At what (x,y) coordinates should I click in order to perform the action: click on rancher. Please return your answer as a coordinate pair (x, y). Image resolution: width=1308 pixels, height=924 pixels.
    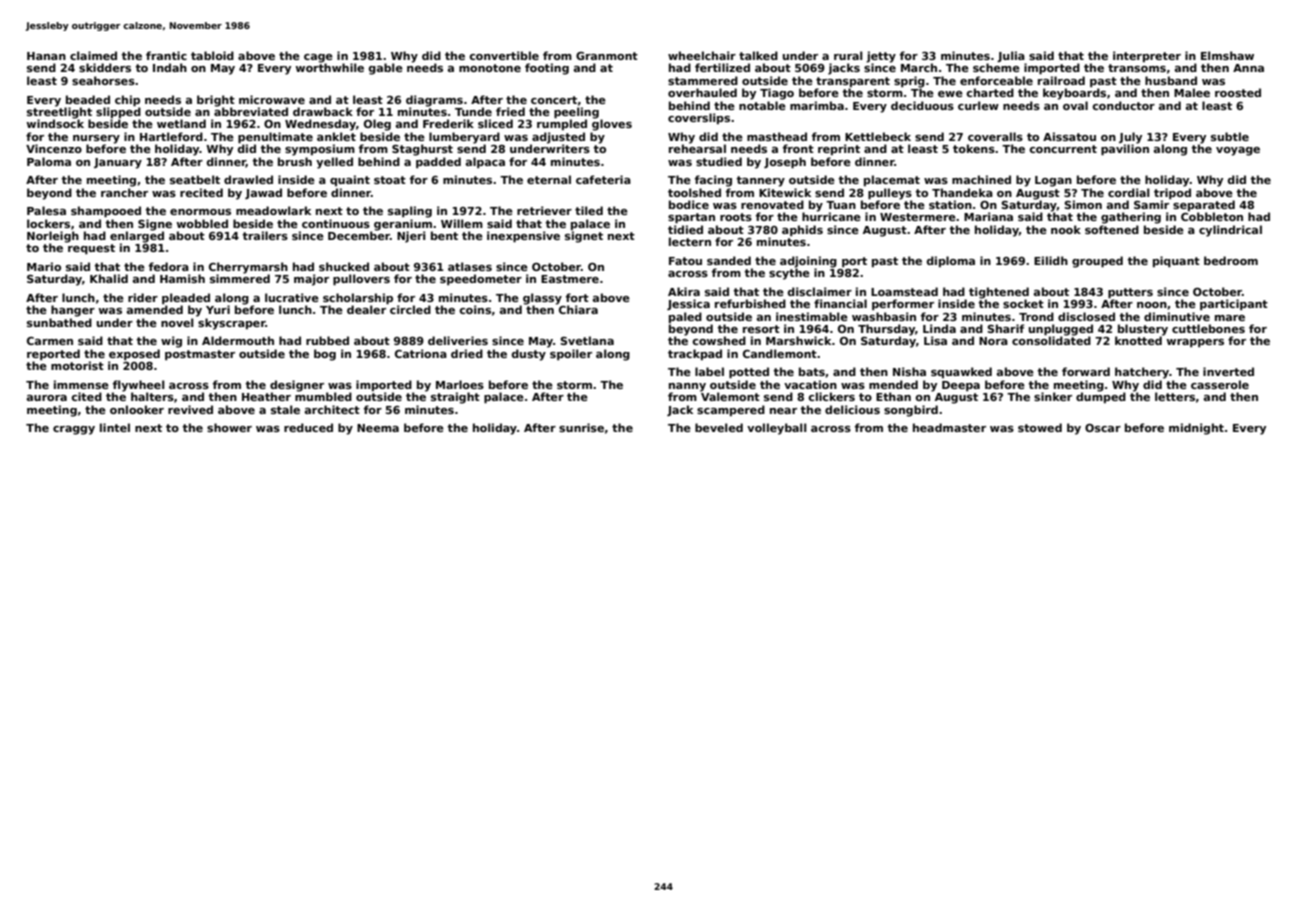
    Looking at the image, I should click on (124, 192).
